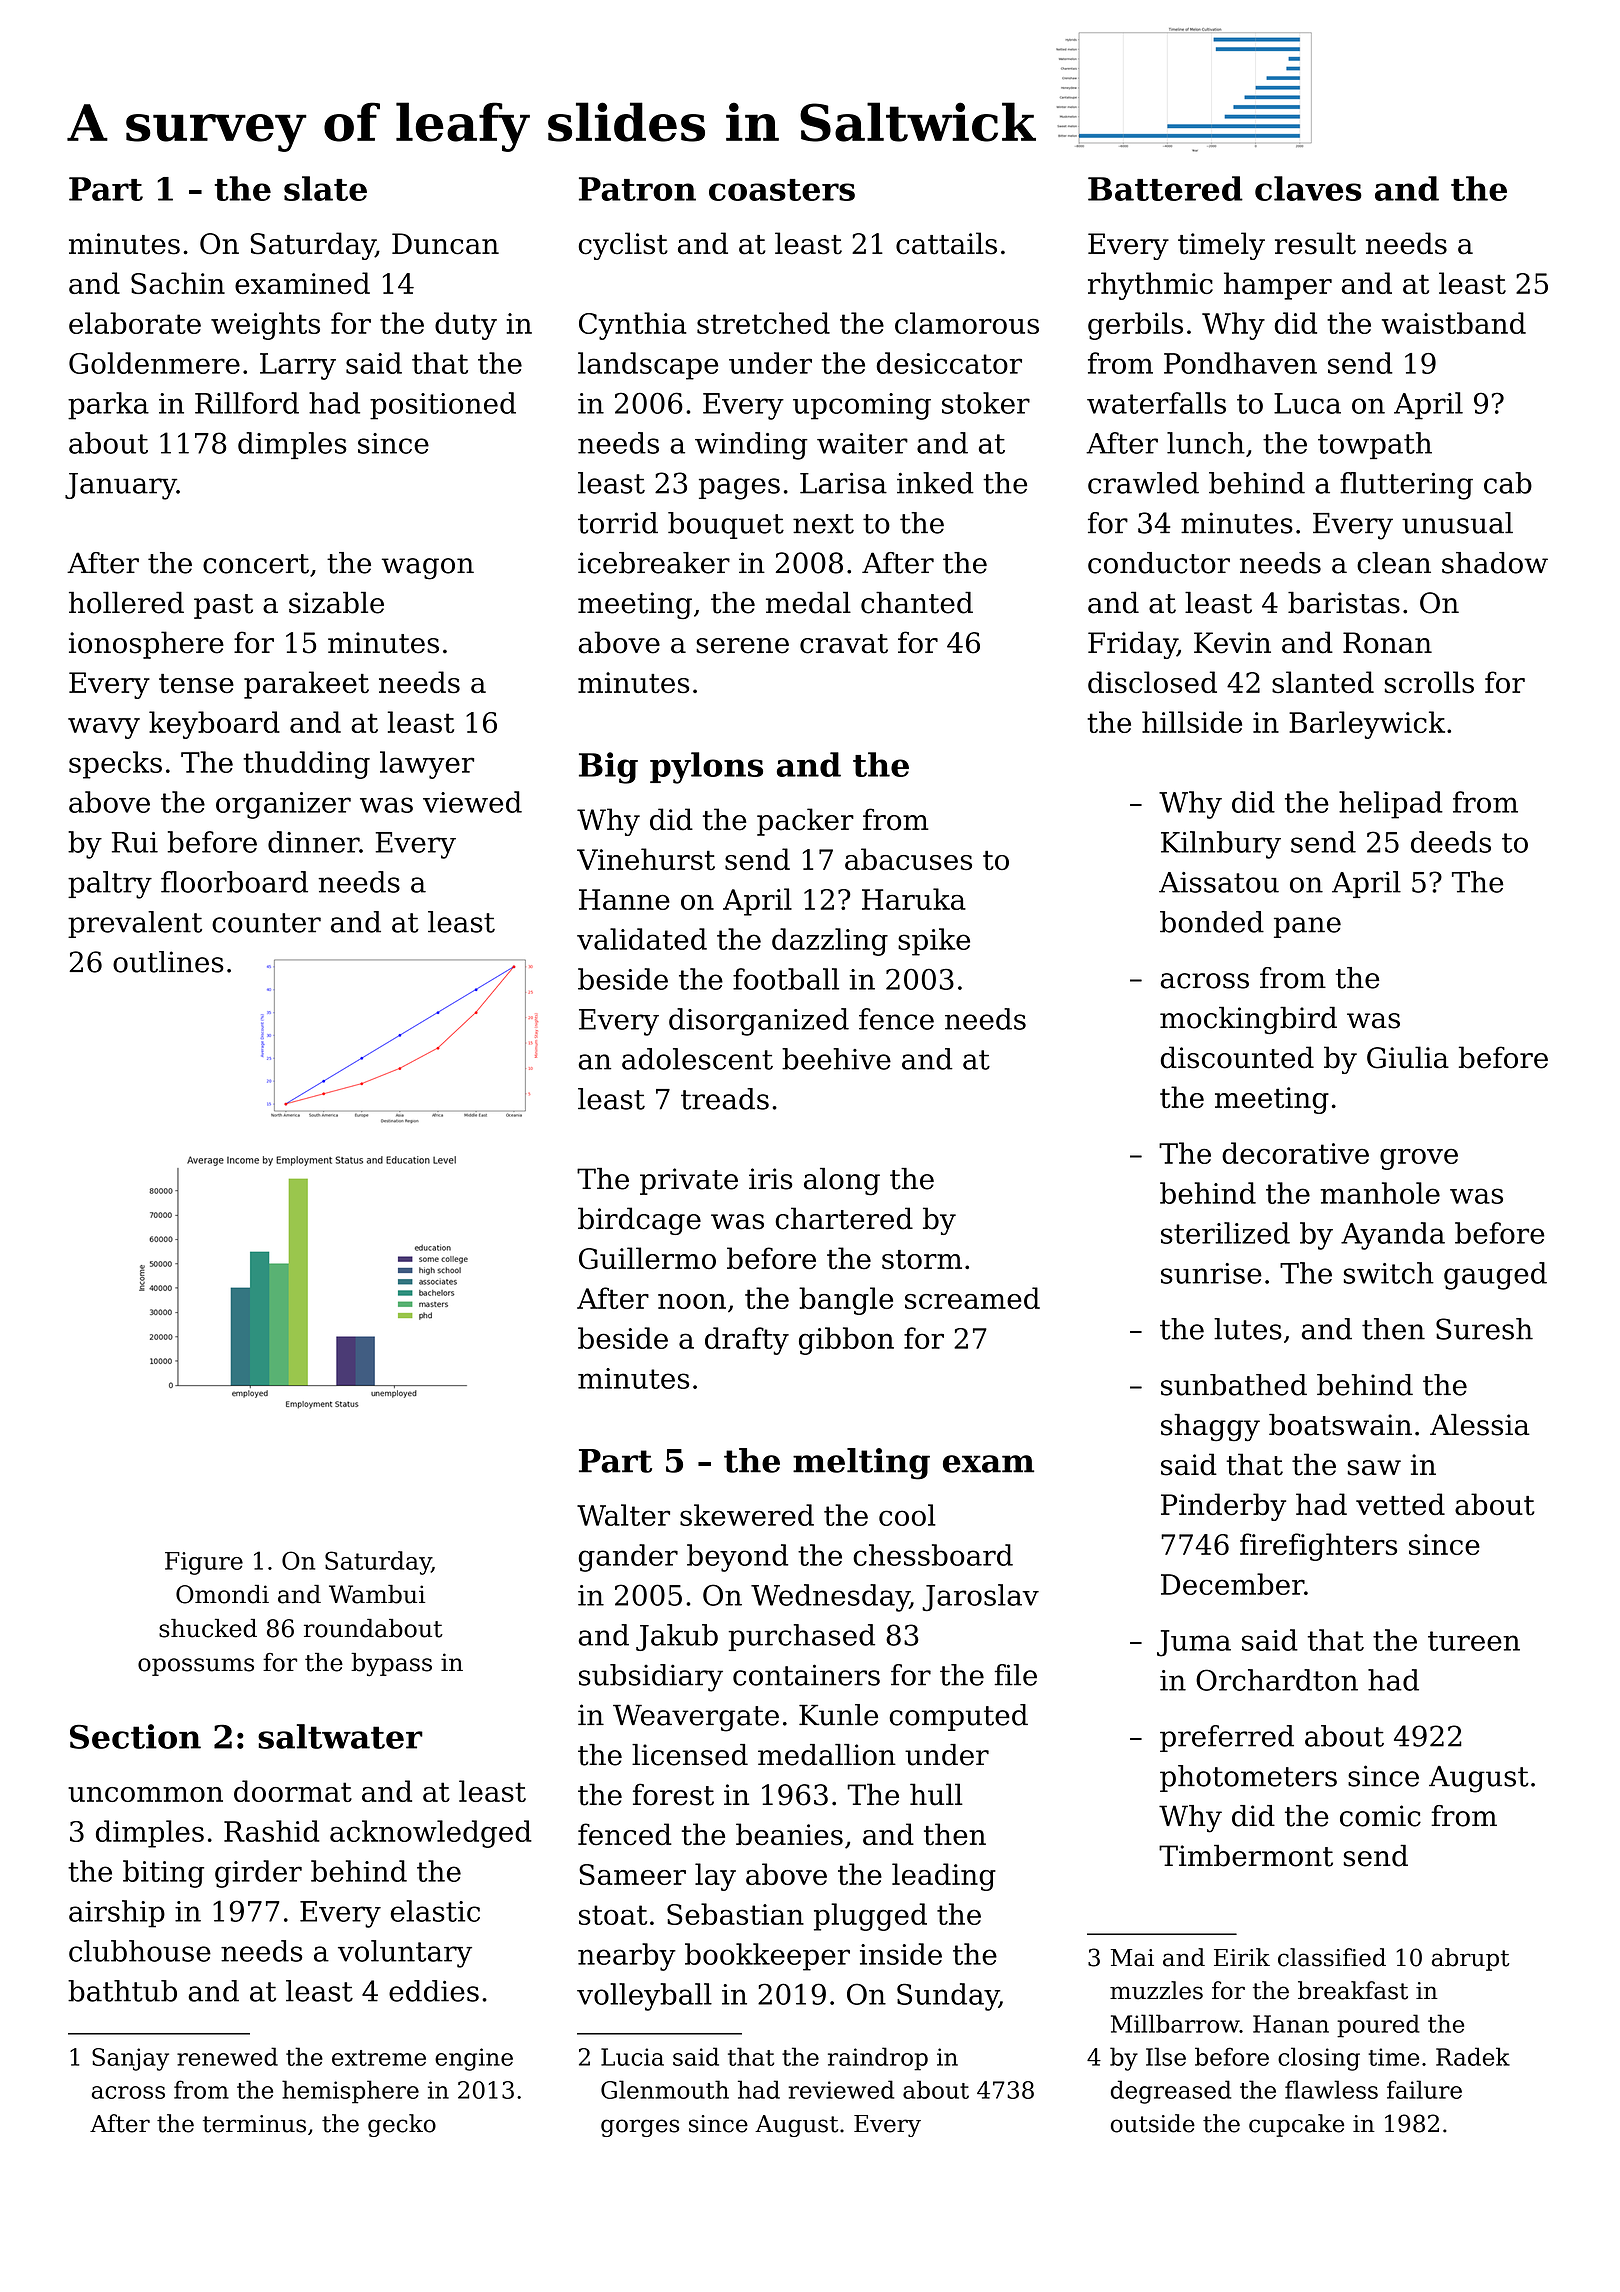 This screenshot has height=2292, width=1620. What do you see at coordinates (936, 1794) in the screenshot?
I see `hull` at bounding box center [936, 1794].
